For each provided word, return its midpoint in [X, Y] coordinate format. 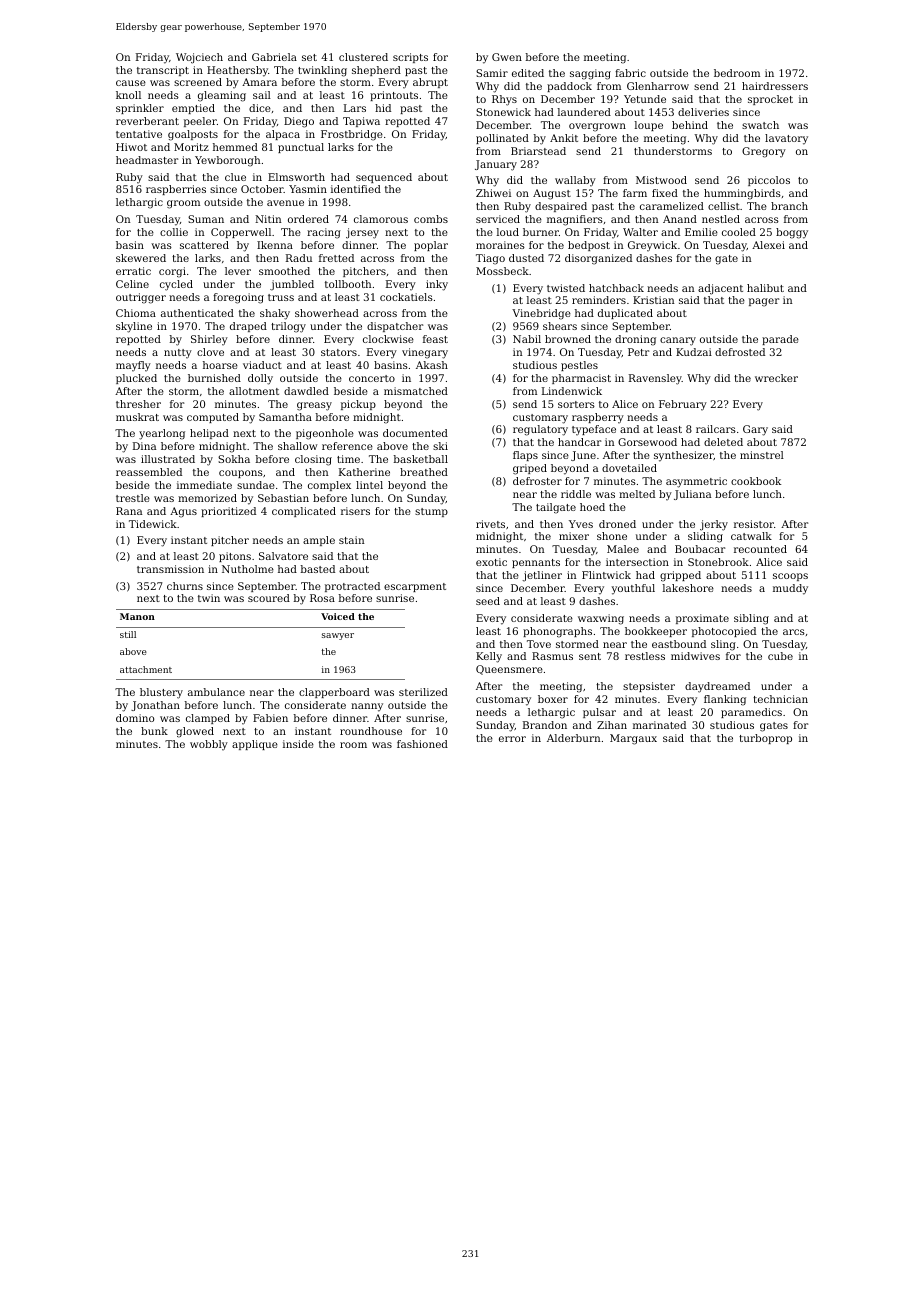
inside [298, 744]
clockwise [388, 339]
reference [347, 446]
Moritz [191, 147]
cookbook [756, 481]
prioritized [228, 512]
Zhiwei [493, 193]
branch [789, 206]
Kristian [653, 300]
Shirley [209, 340]
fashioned [422, 744]
